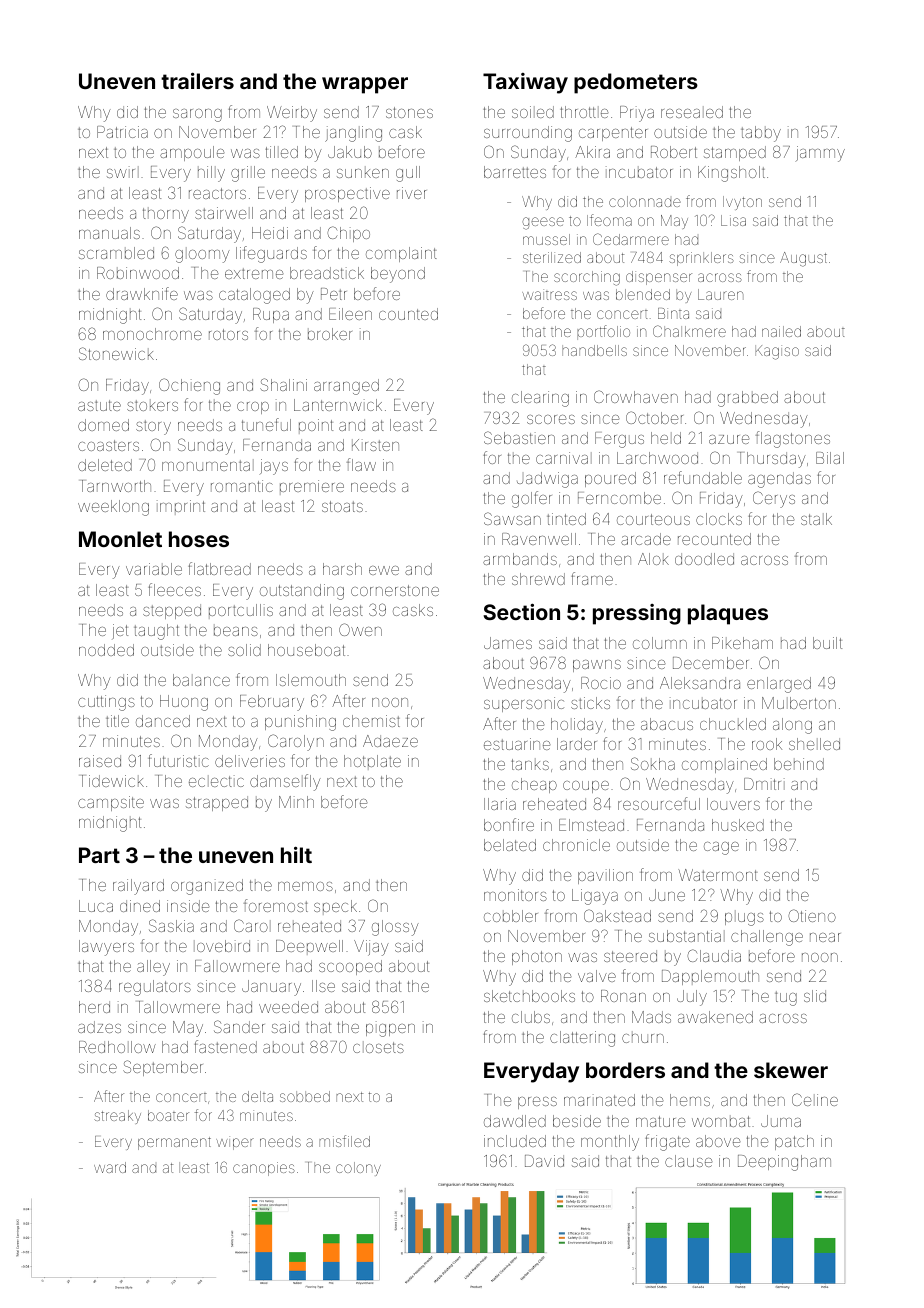 Image resolution: width=924 pixels, height=1308 pixels. What do you see at coordinates (242, 486) in the document?
I see `romantic` at bounding box center [242, 486].
